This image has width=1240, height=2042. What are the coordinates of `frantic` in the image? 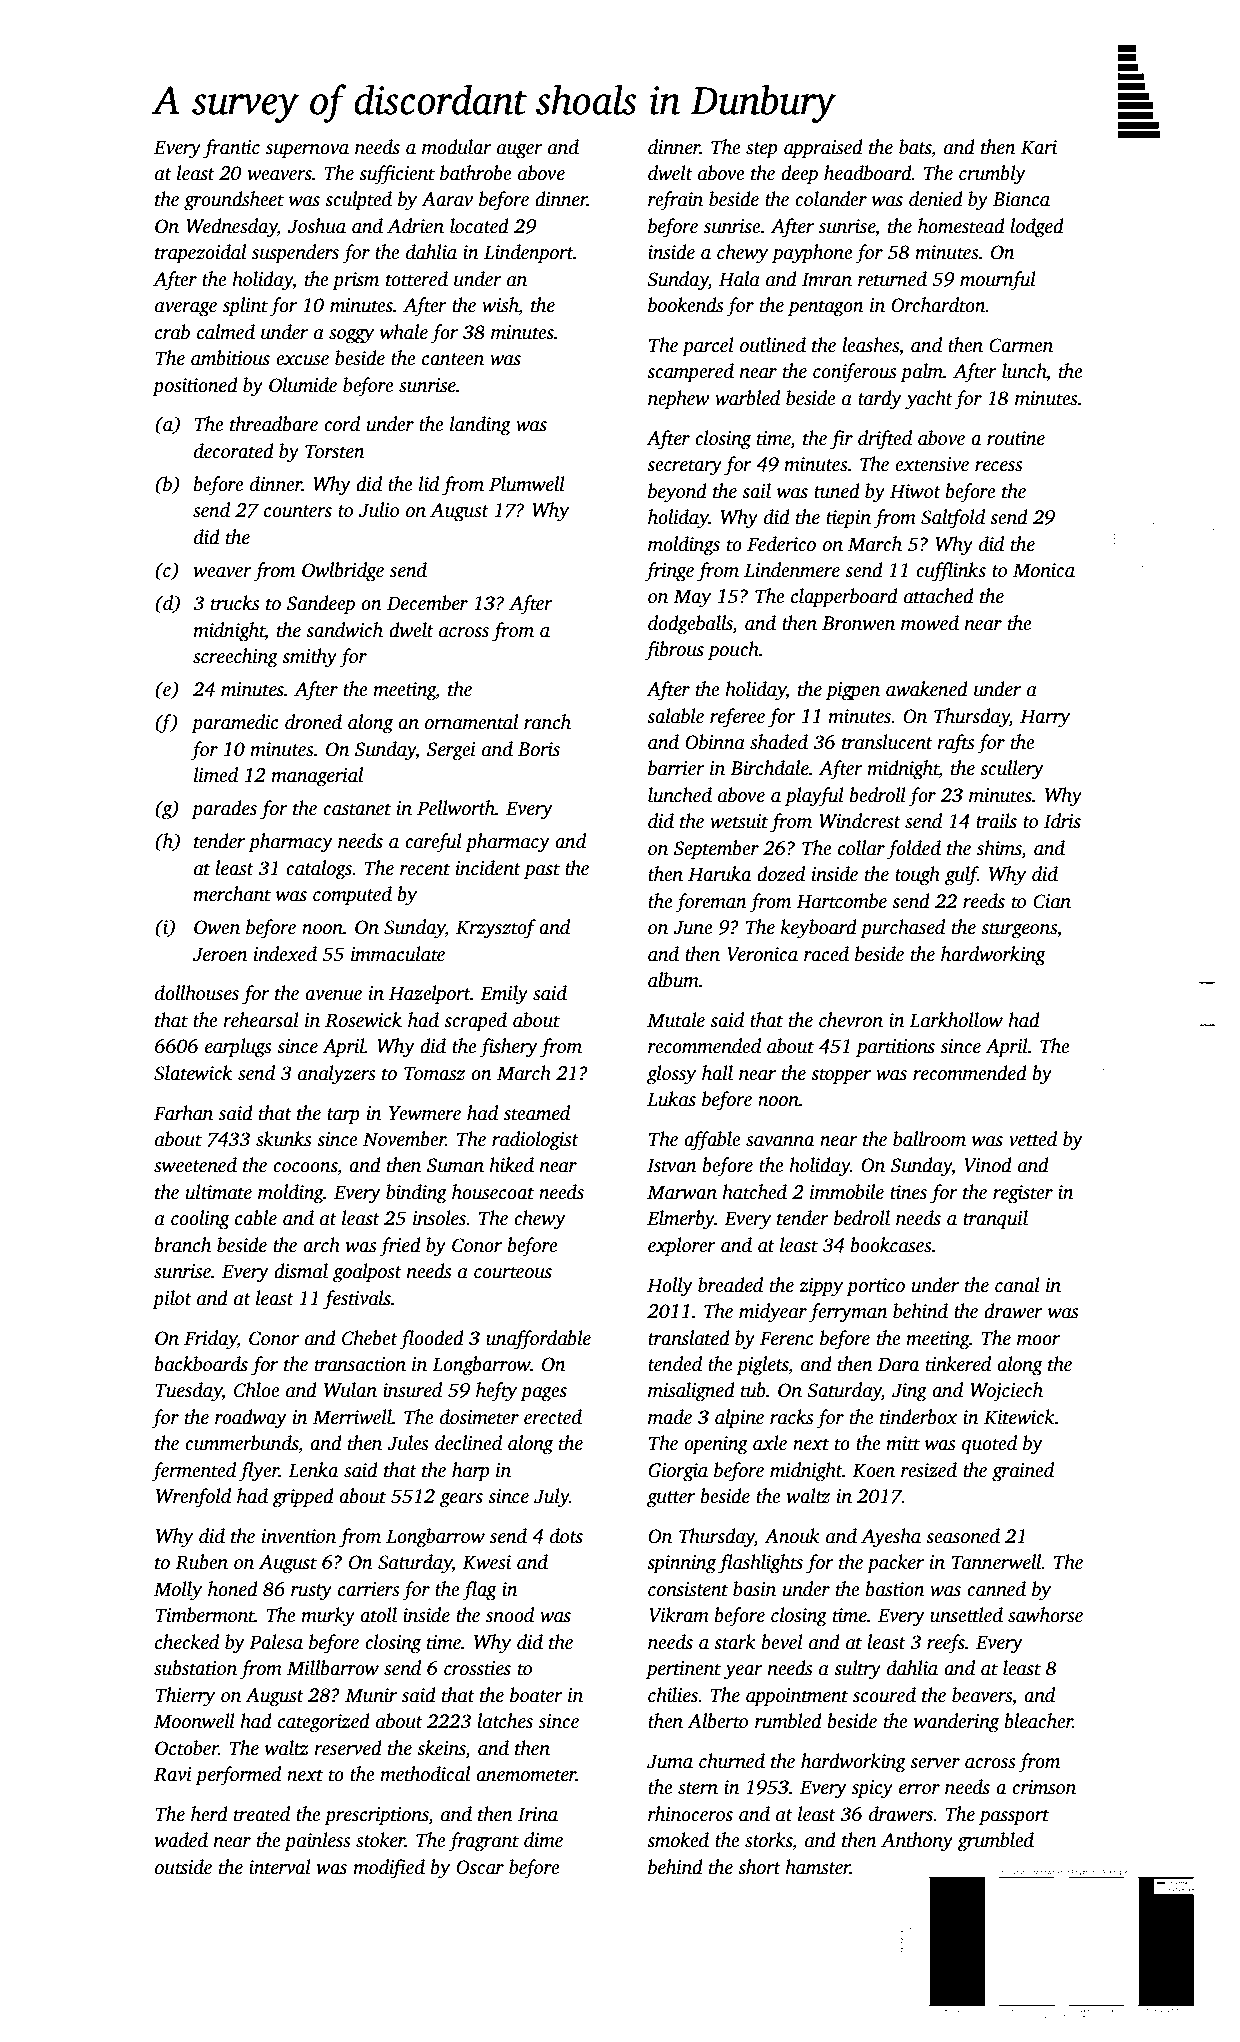 It's located at (231, 149).
